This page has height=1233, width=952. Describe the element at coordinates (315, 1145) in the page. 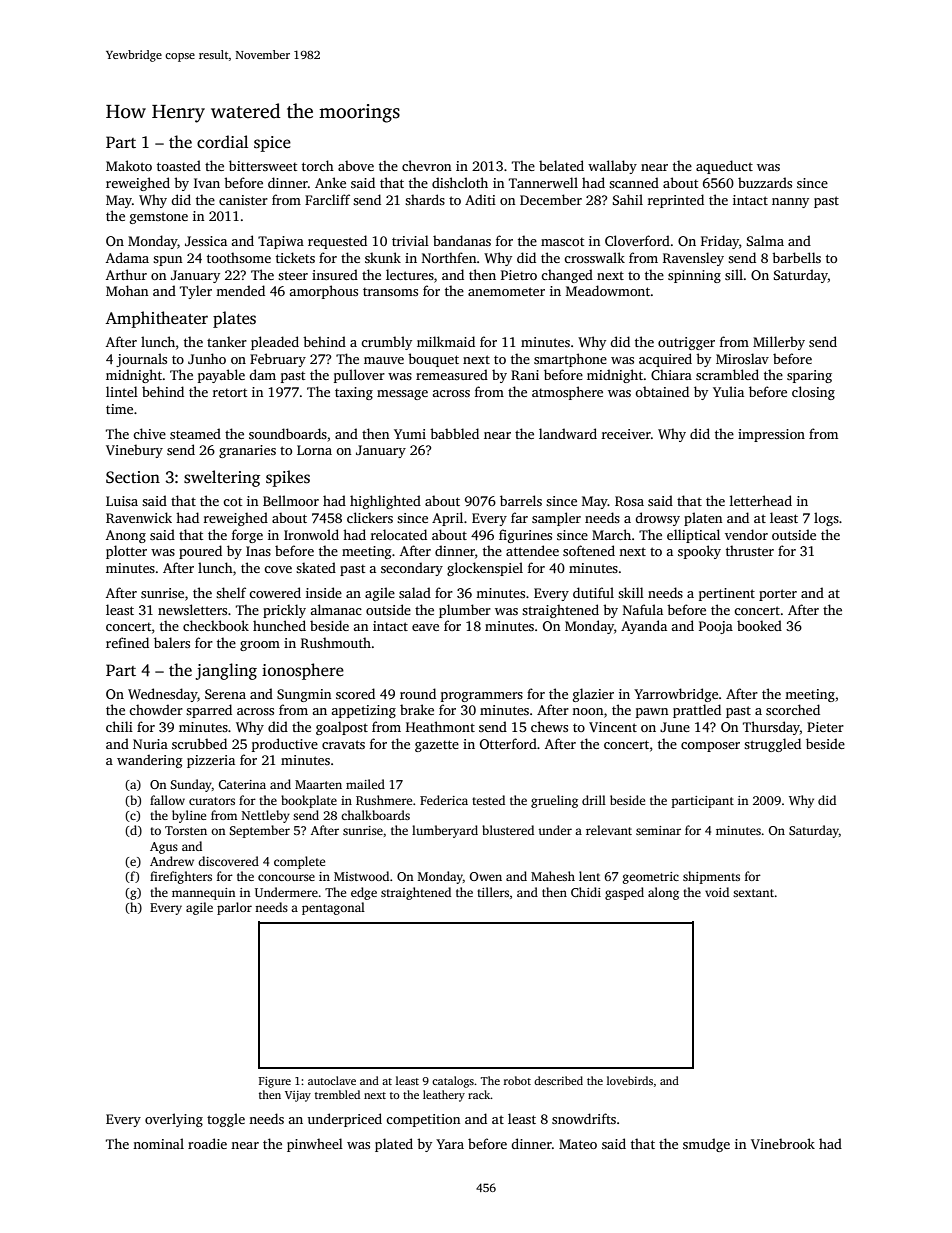

I see `pinwheel` at that location.
